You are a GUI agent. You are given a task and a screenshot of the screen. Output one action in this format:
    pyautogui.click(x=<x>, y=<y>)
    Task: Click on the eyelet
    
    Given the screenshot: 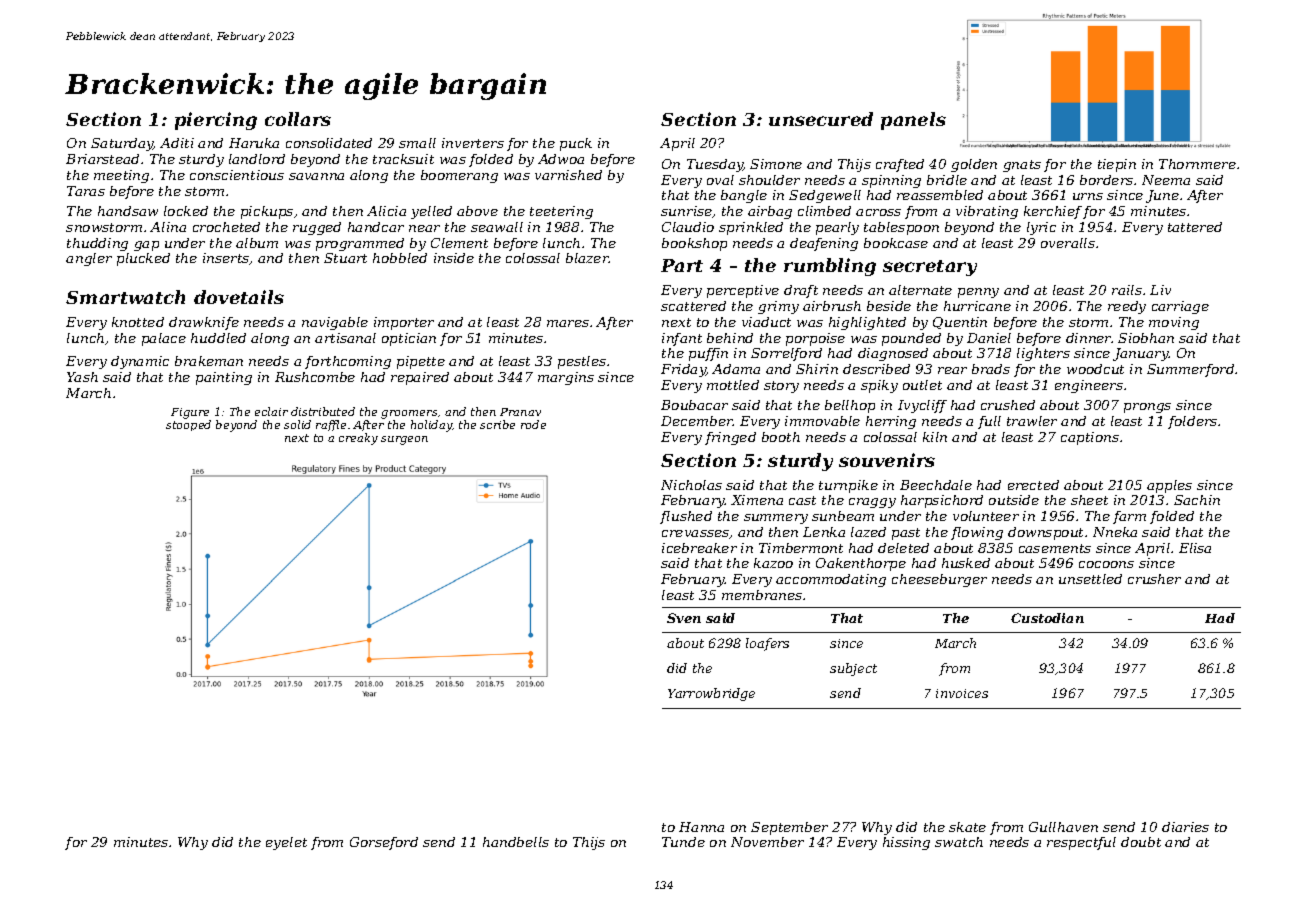 What is the action you would take?
    pyautogui.click(x=286, y=843)
